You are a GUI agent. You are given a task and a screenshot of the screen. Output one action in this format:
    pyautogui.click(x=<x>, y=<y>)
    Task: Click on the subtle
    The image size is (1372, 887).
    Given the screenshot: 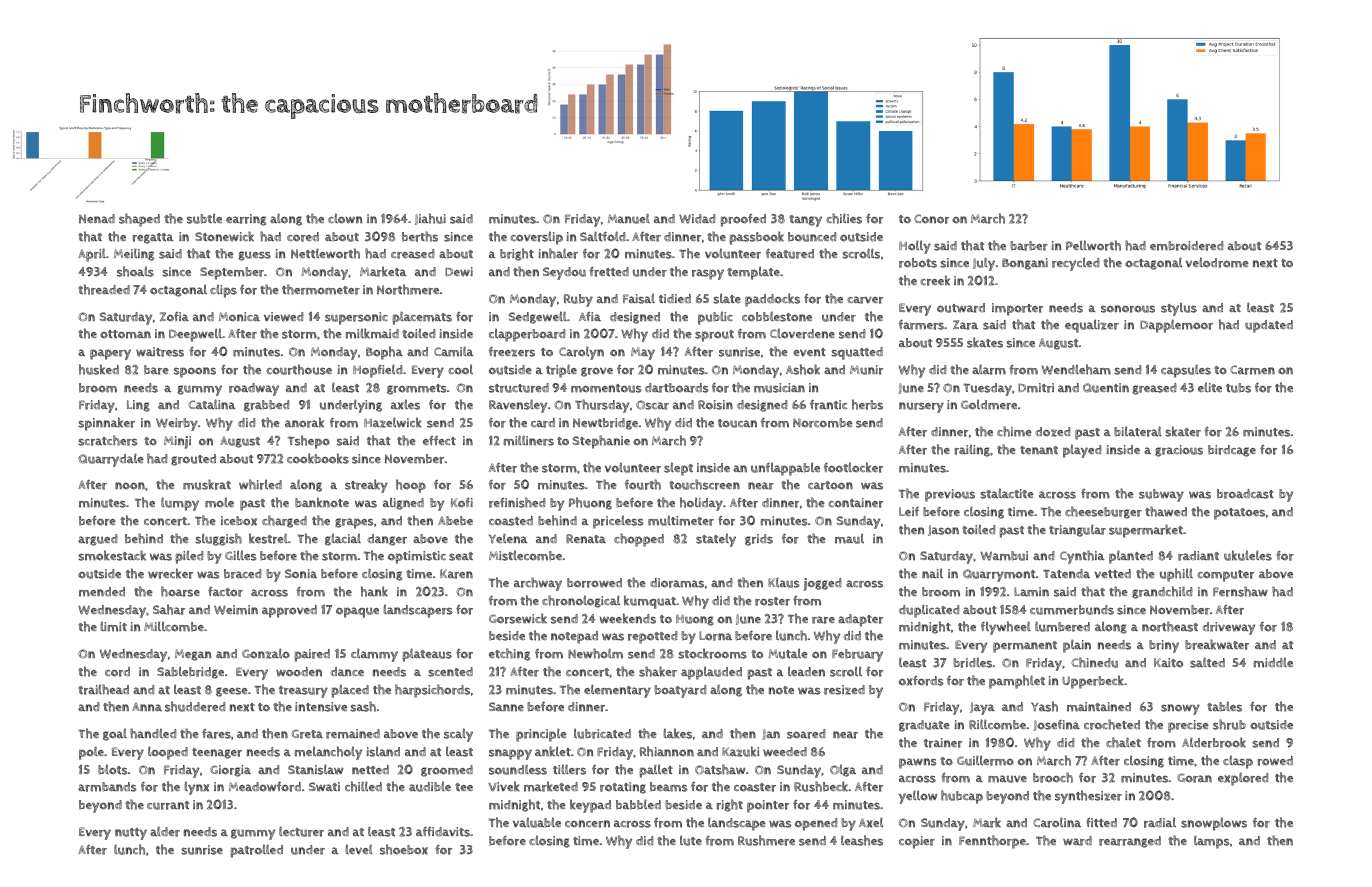 What is the action you would take?
    pyautogui.click(x=204, y=219)
